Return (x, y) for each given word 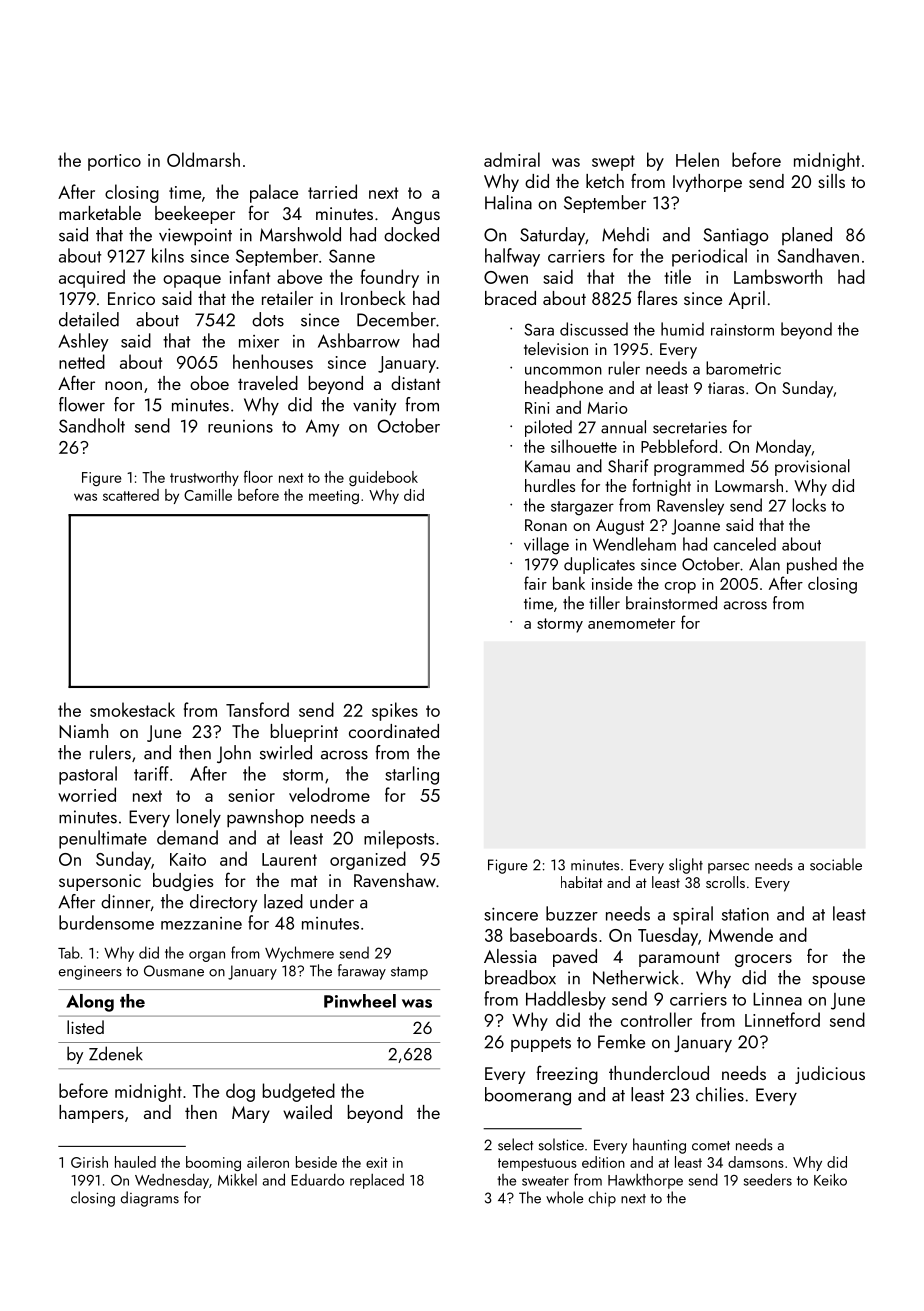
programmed (699, 467)
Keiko (830, 1179)
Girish (89, 1162)
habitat (582, 882)
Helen (697, 159)
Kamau (547, 466)
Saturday (552, 236)
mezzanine (201, 923)
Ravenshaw (395, 880)
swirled (286, 752)
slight (686, 866)
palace (274, 193)
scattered (131, 495)
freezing (567, 1074)
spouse (838, 981)
